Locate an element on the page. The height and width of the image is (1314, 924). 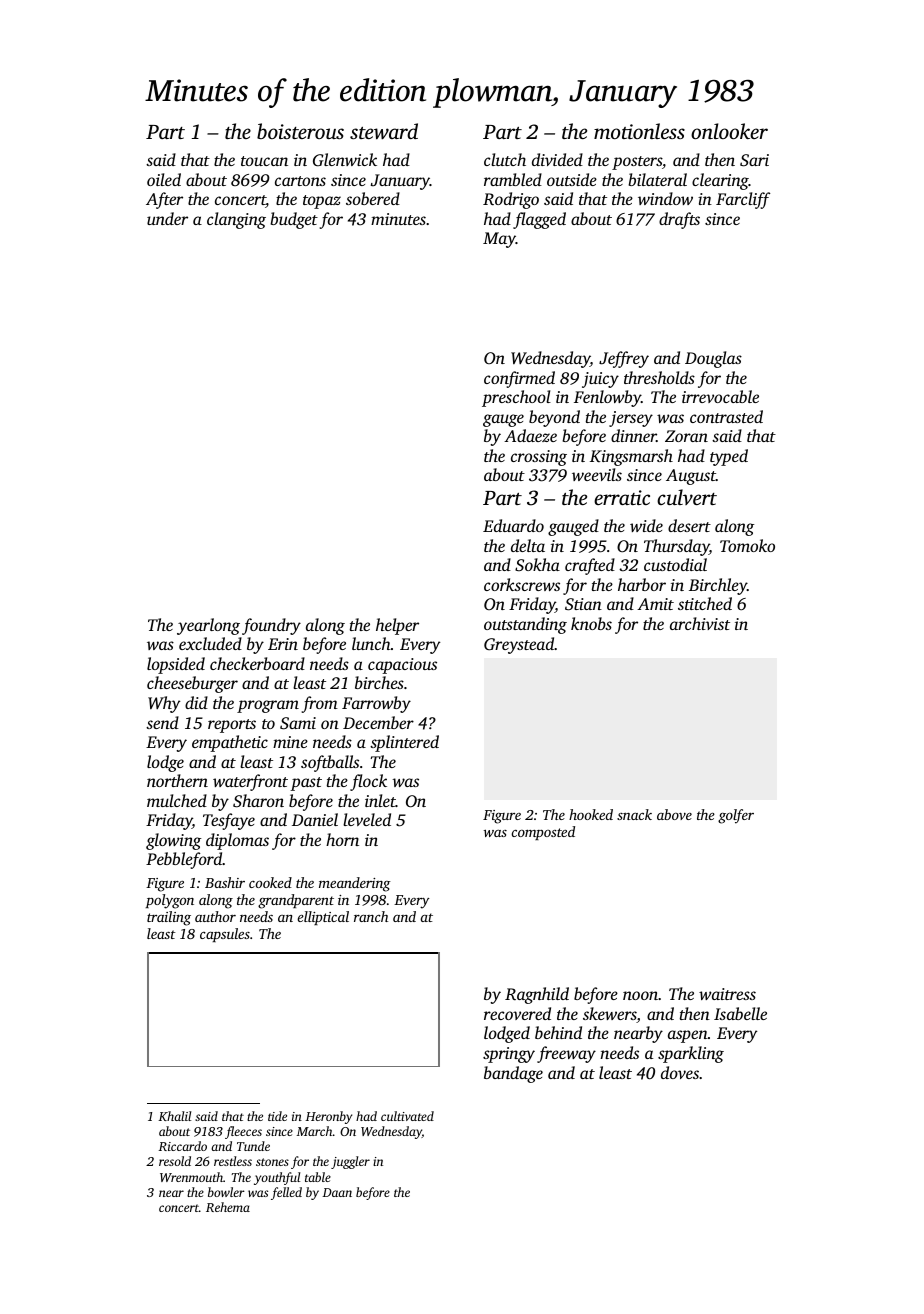
capsules is located at coordinates (225, 935).
